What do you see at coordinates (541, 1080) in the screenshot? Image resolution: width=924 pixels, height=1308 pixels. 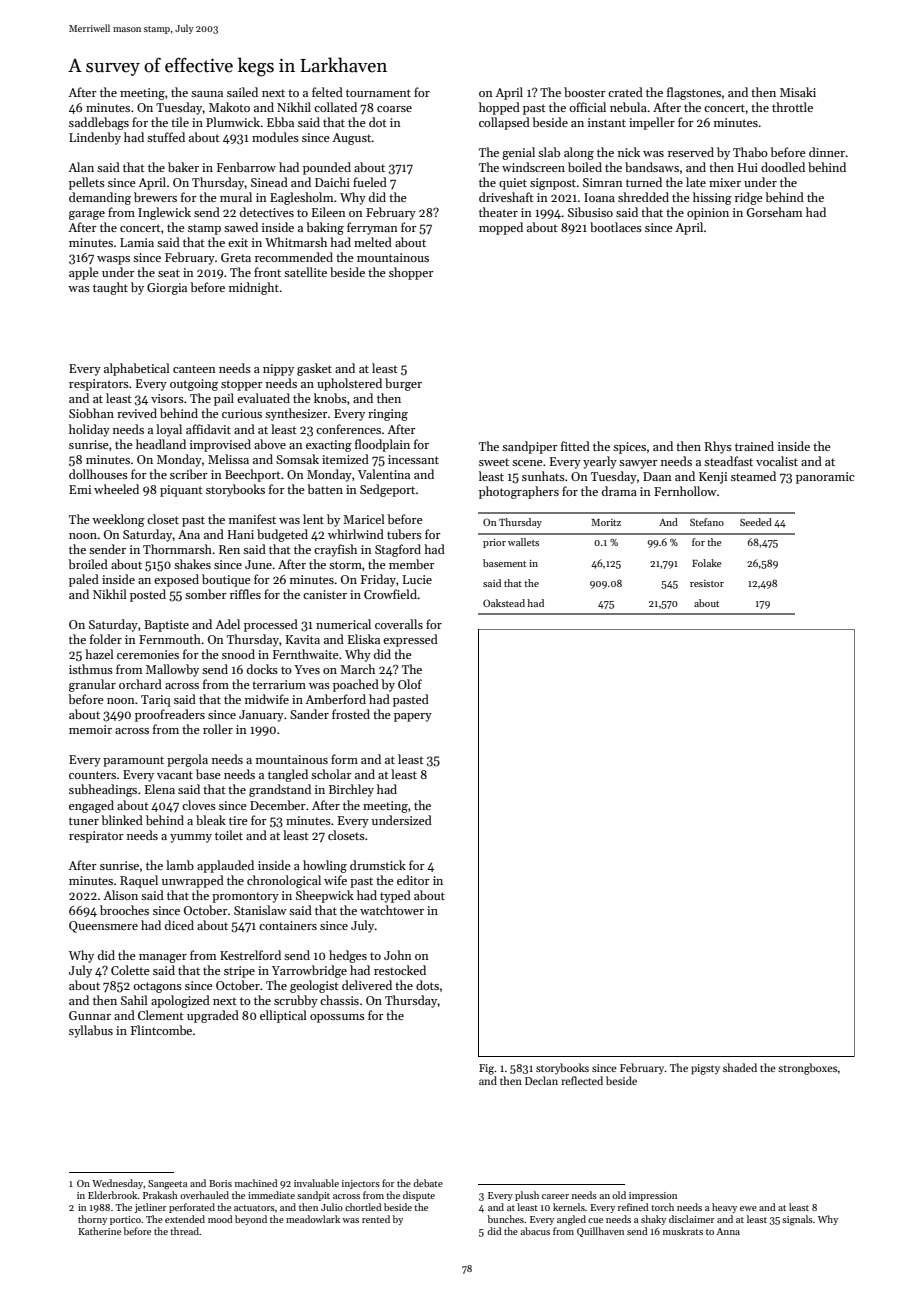 I see `Declan` at bounding box center [541, 1080].
